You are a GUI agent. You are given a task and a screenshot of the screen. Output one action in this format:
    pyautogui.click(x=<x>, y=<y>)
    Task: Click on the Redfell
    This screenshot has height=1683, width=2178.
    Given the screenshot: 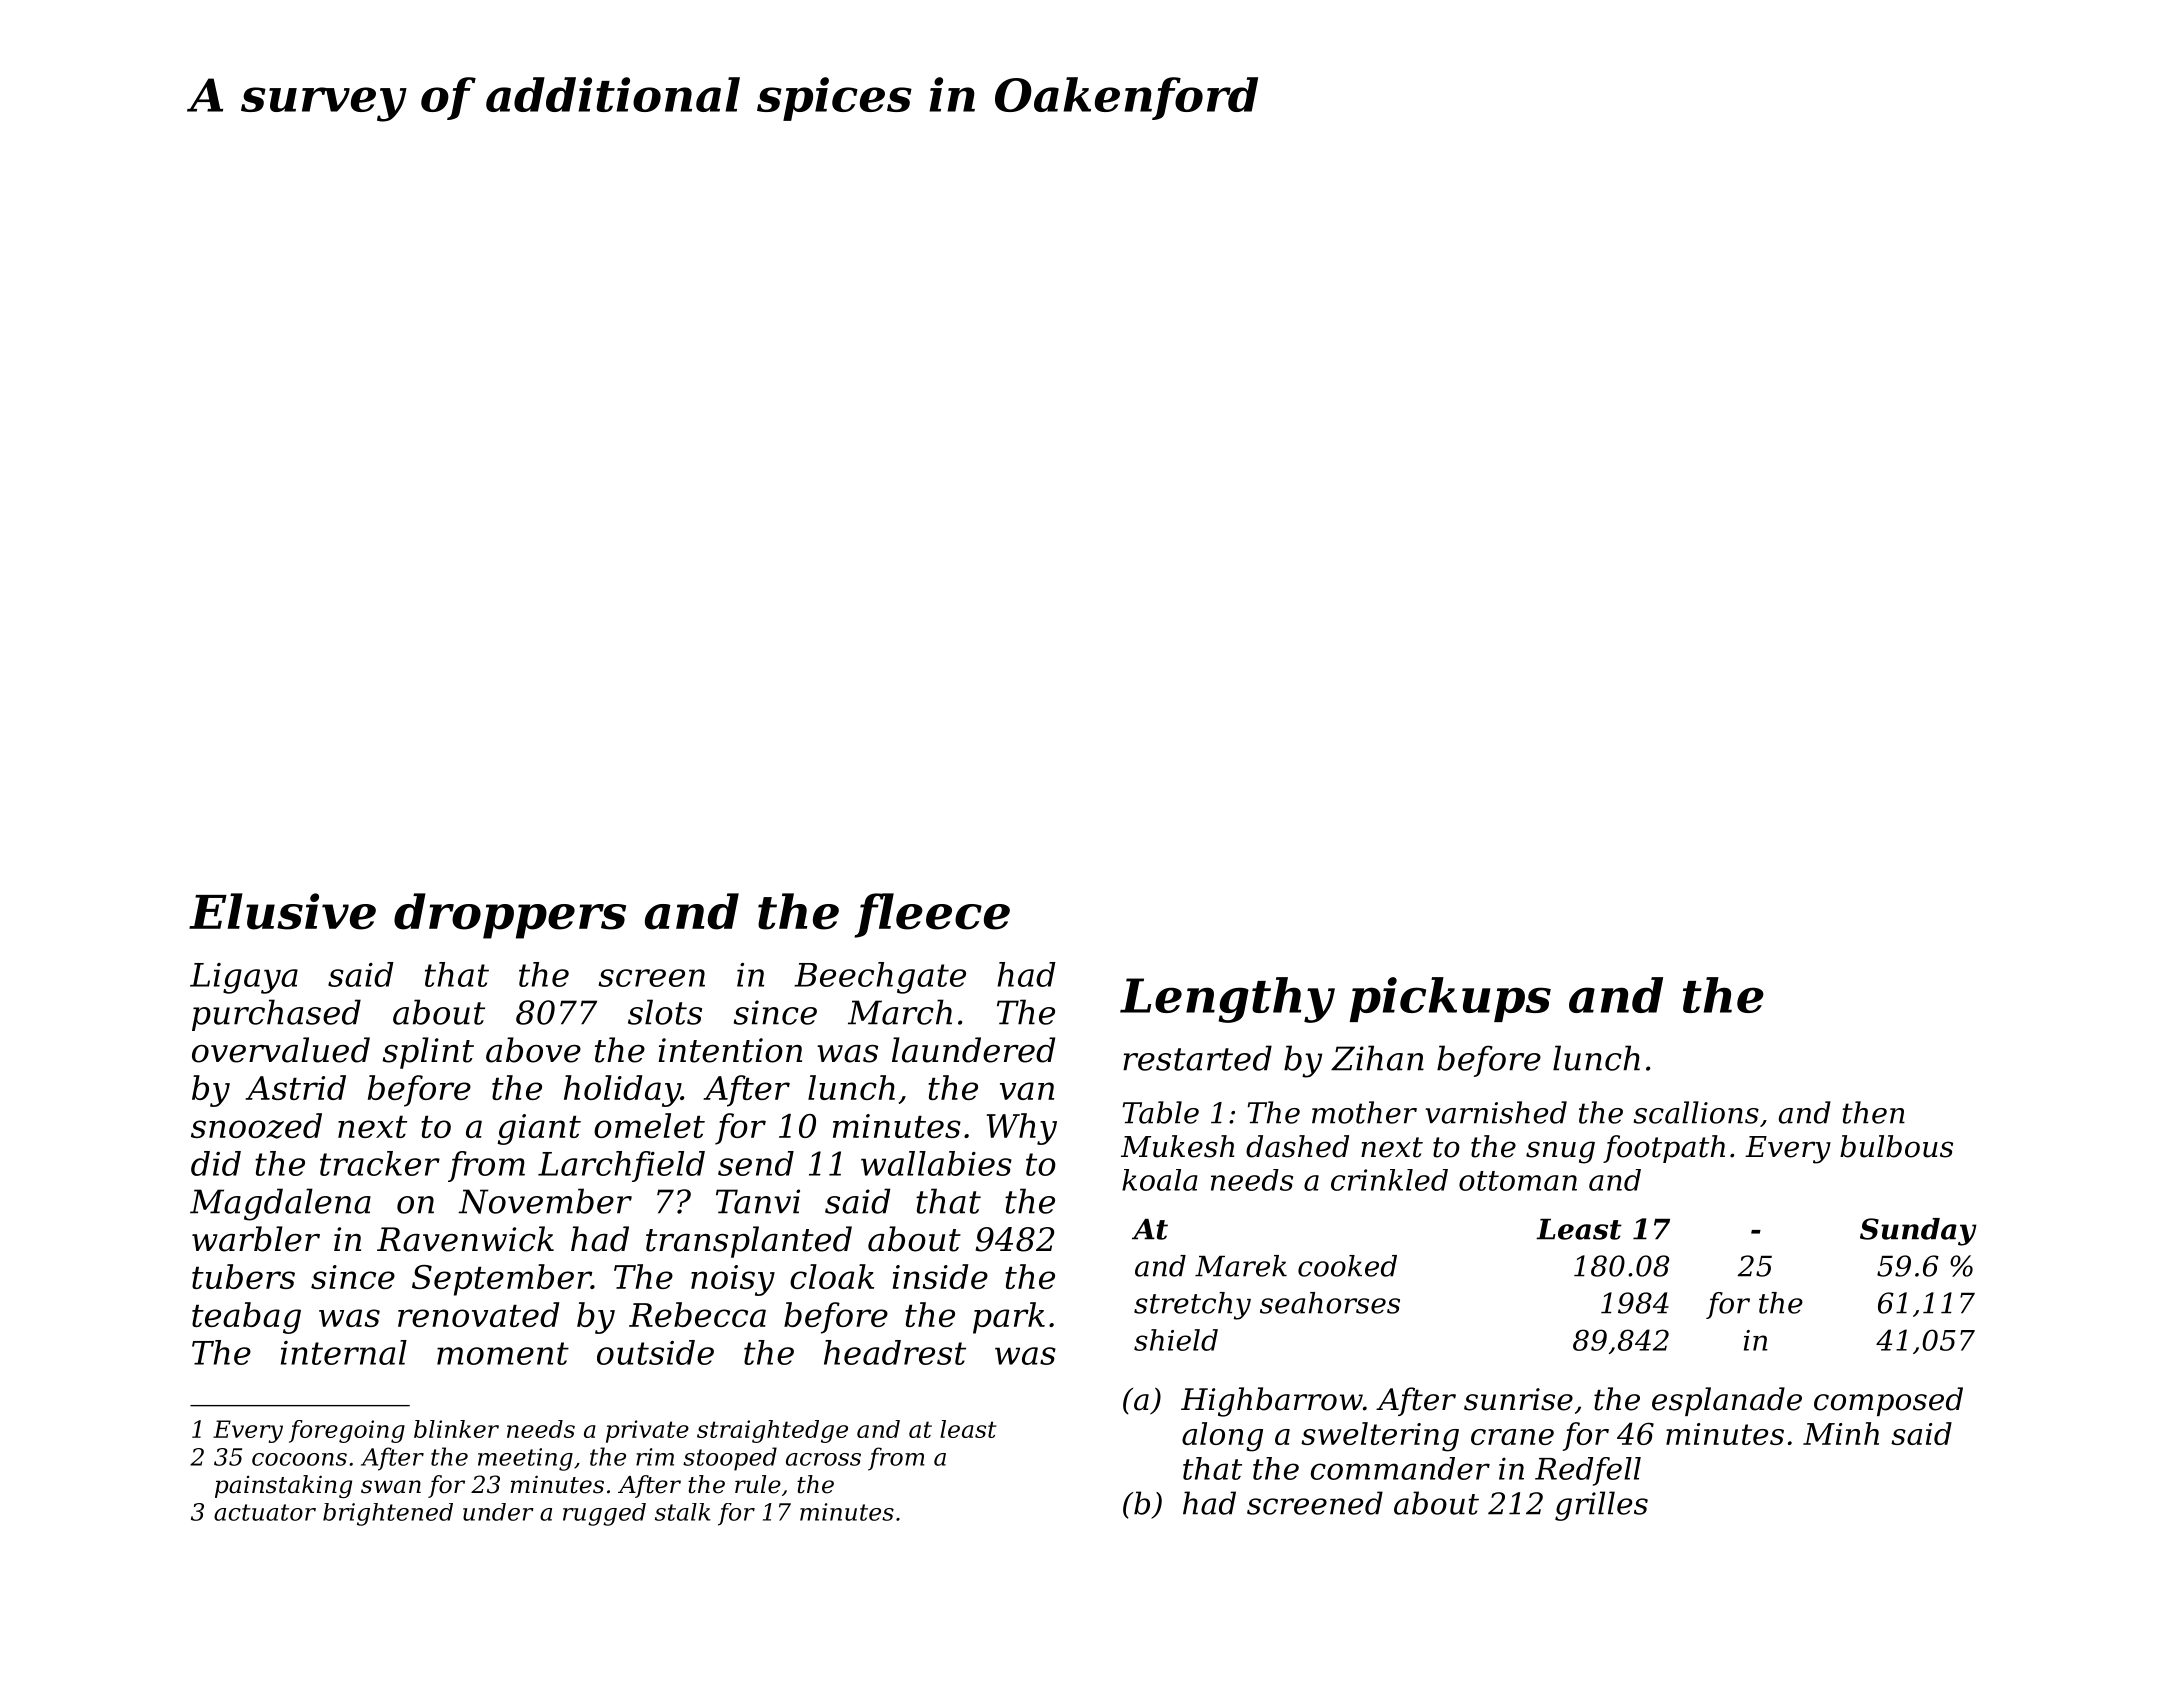 What is the action you would take?
    pyautogui.click(x=1588, y=1471)
